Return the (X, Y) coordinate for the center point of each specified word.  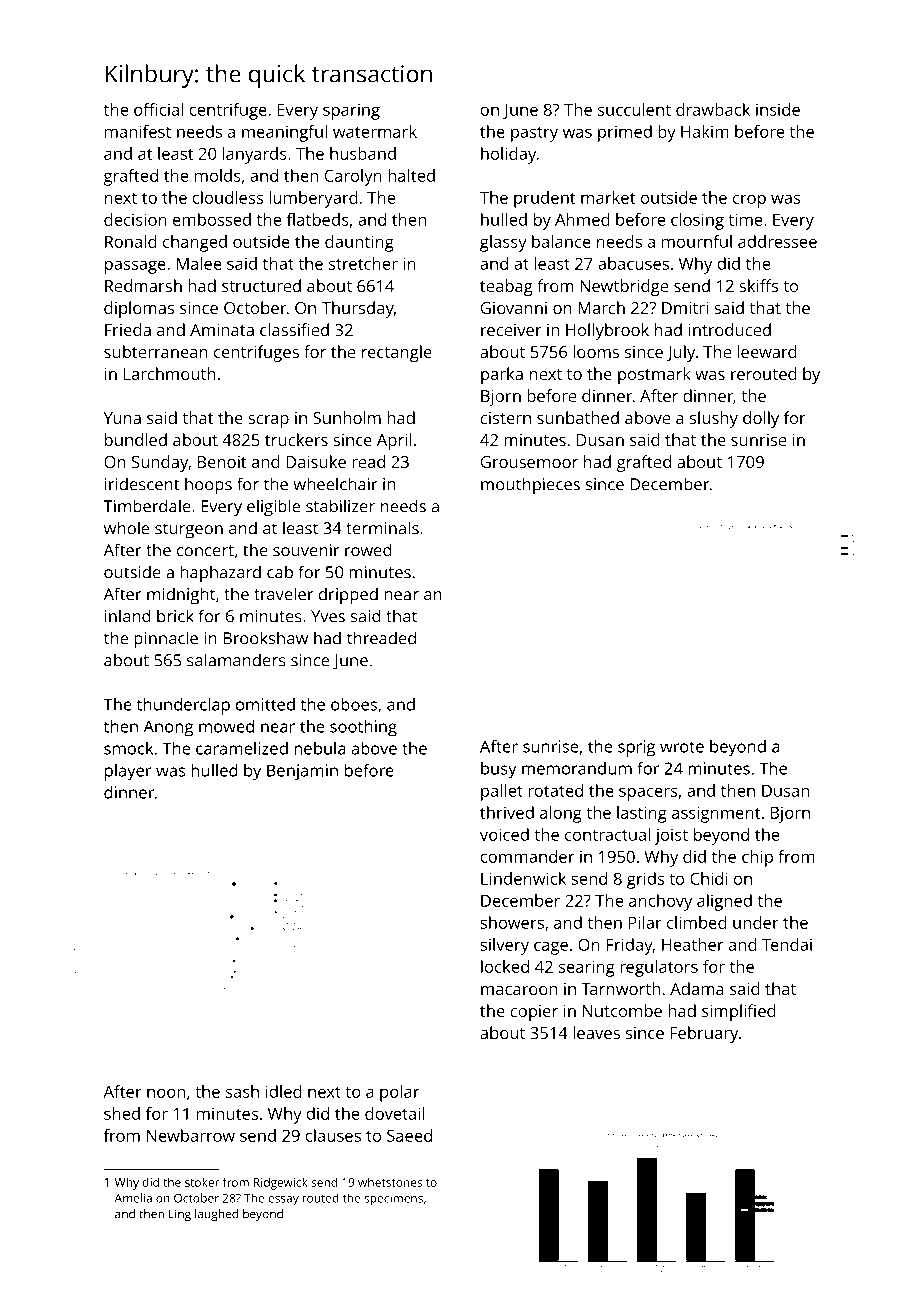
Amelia (133, 1198)
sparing (351, 111)
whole (126, 528)
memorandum (577, 768)
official (158, 109)
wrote (682, 747)
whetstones (390, 1182)
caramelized (242, 748)
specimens (393, 1199)
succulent (634, 109)
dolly (761, 419)
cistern (505, 418)
